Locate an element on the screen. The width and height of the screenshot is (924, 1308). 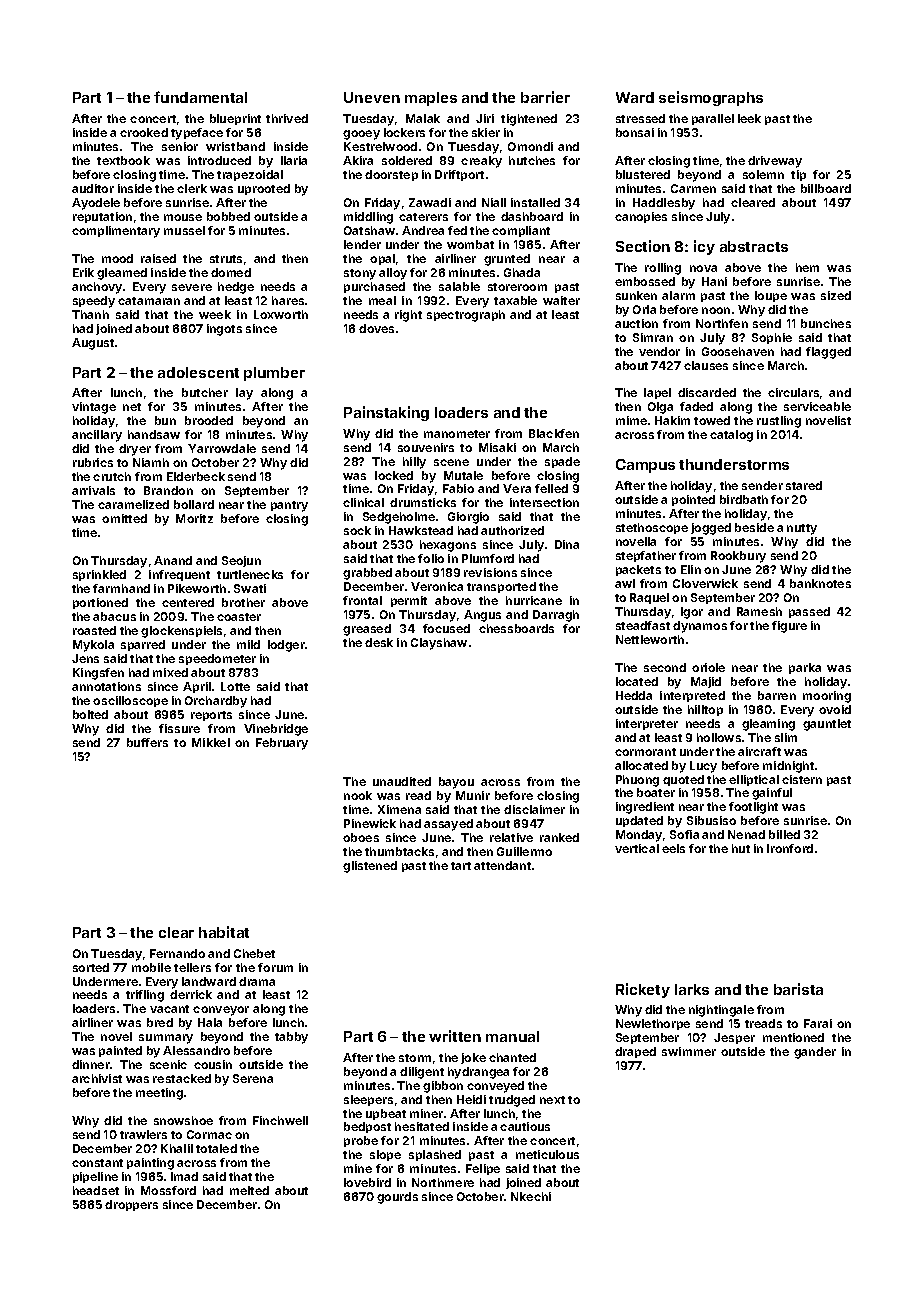
Nkechi is located at coordinates (531, 1196).
